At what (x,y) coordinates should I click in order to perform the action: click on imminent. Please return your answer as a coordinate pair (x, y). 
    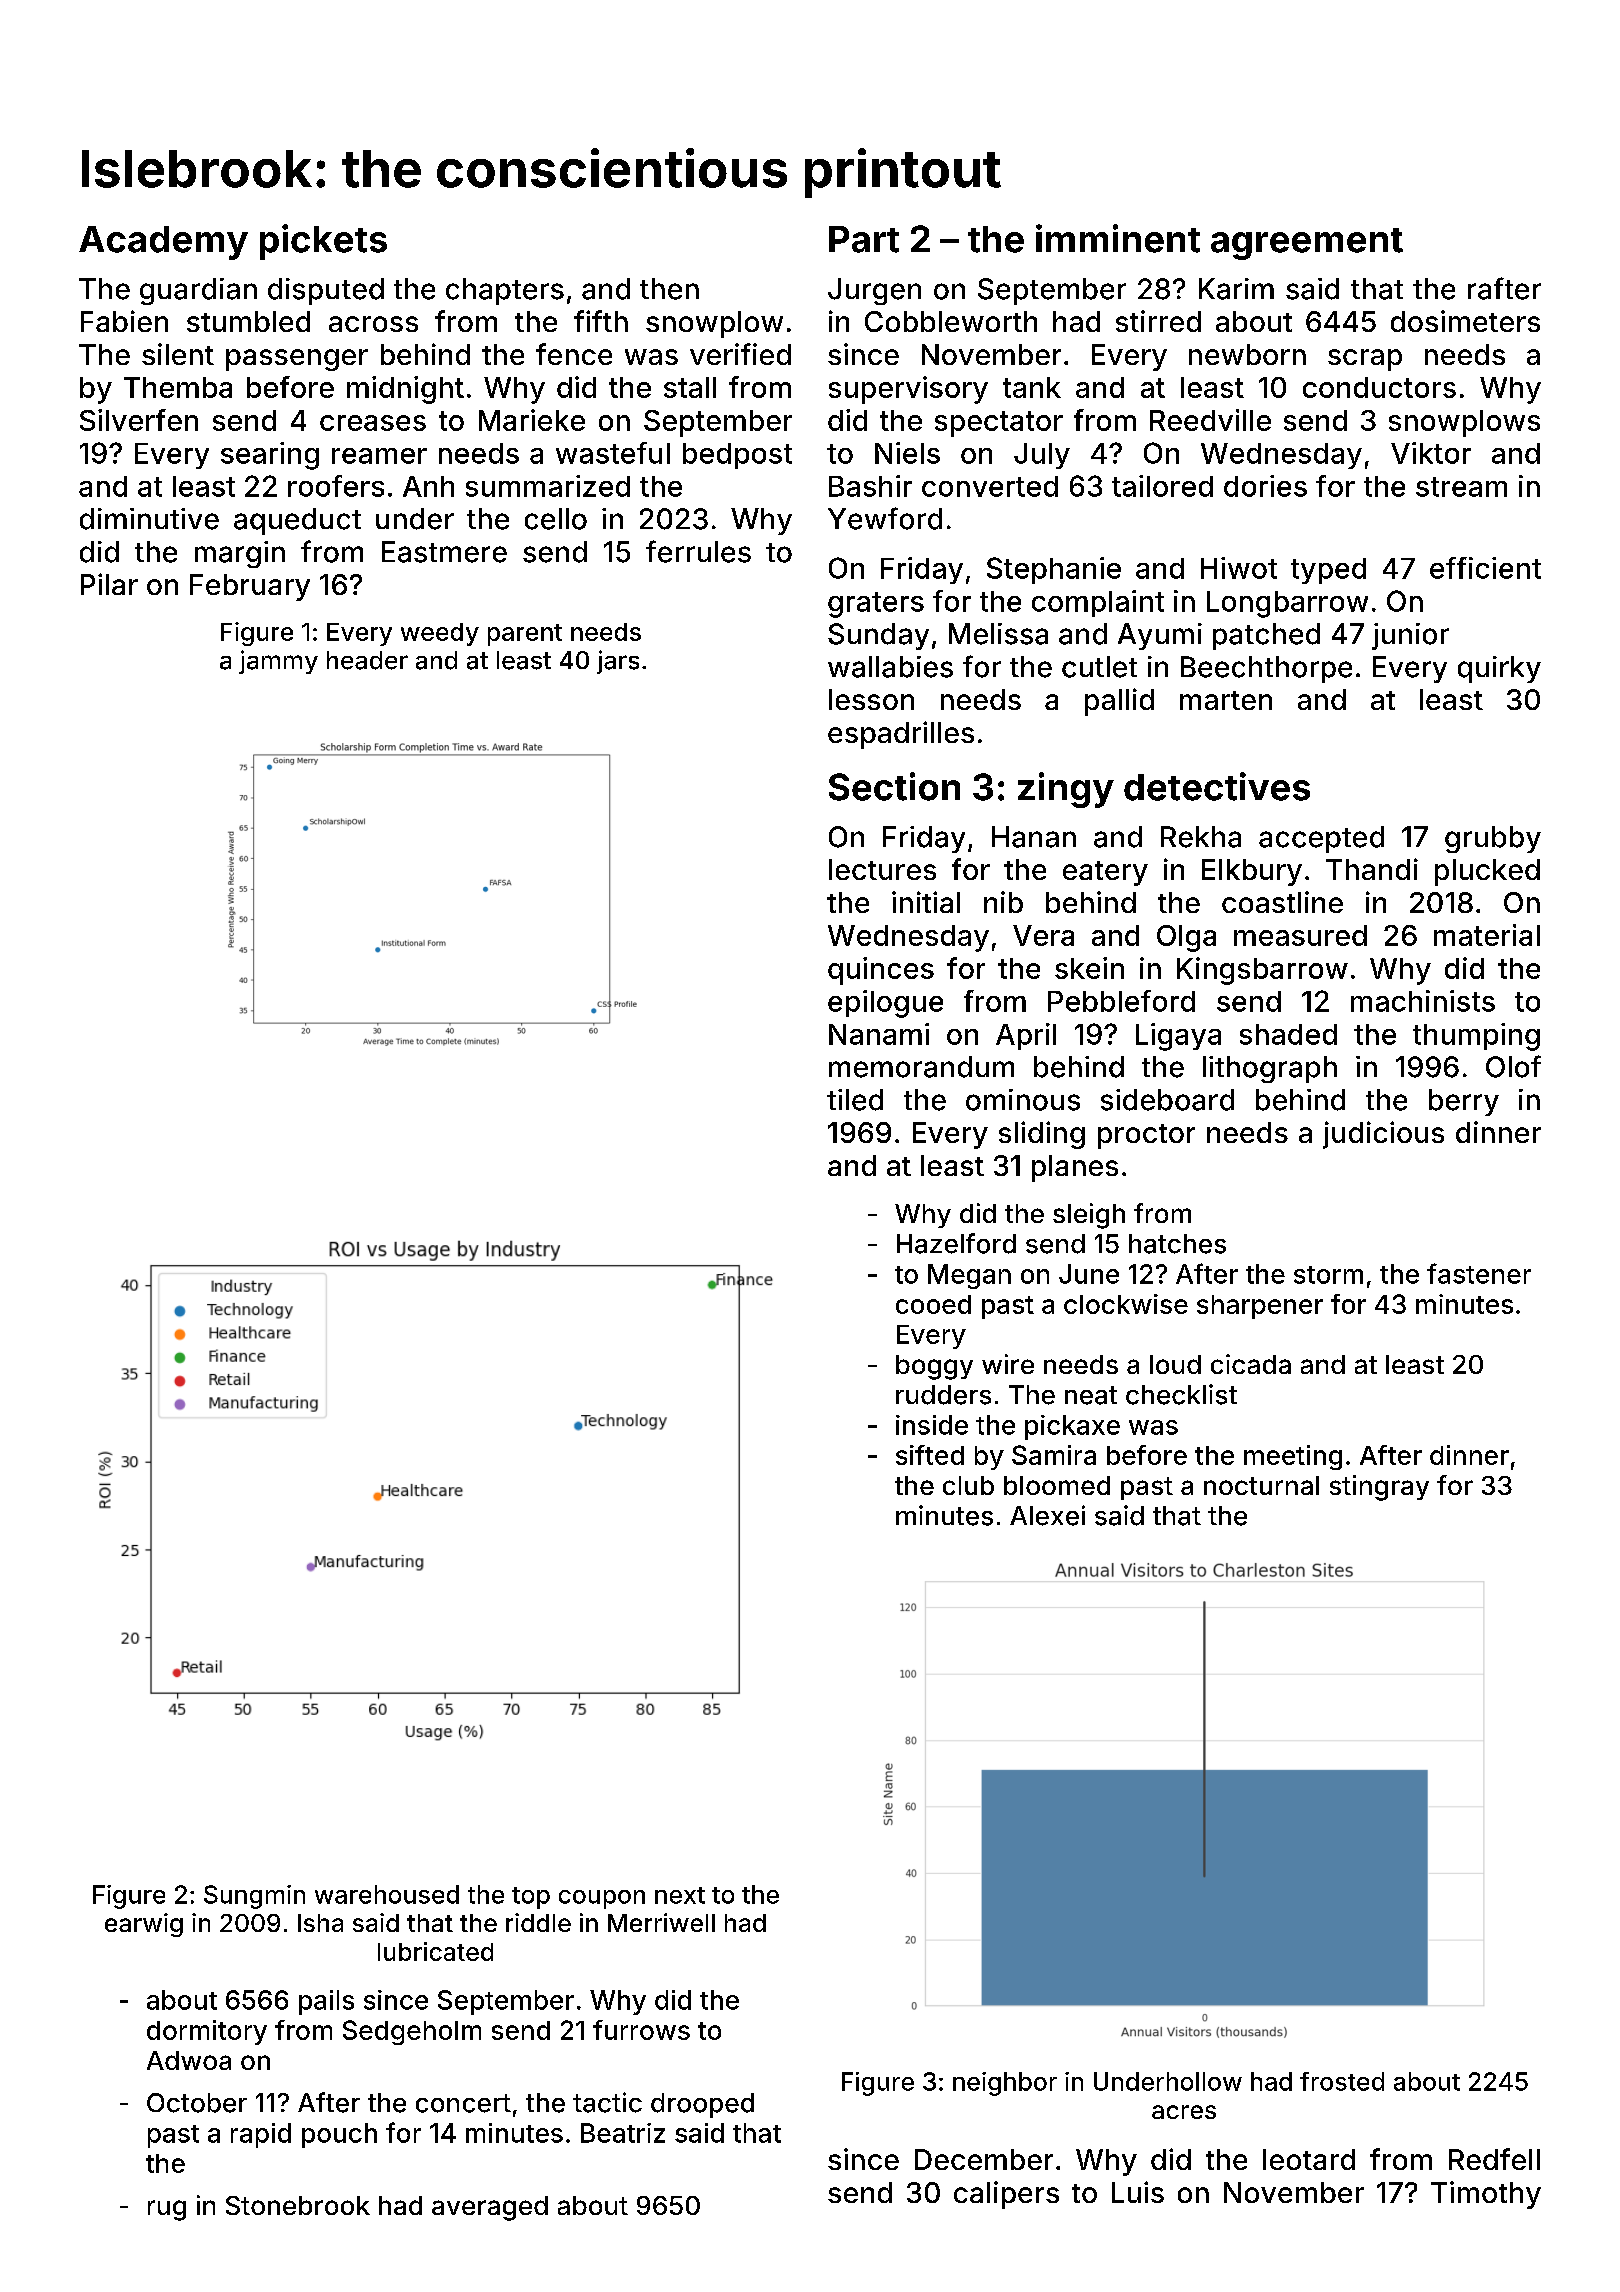
    Looking at the image, I should click on (1118, 238).
